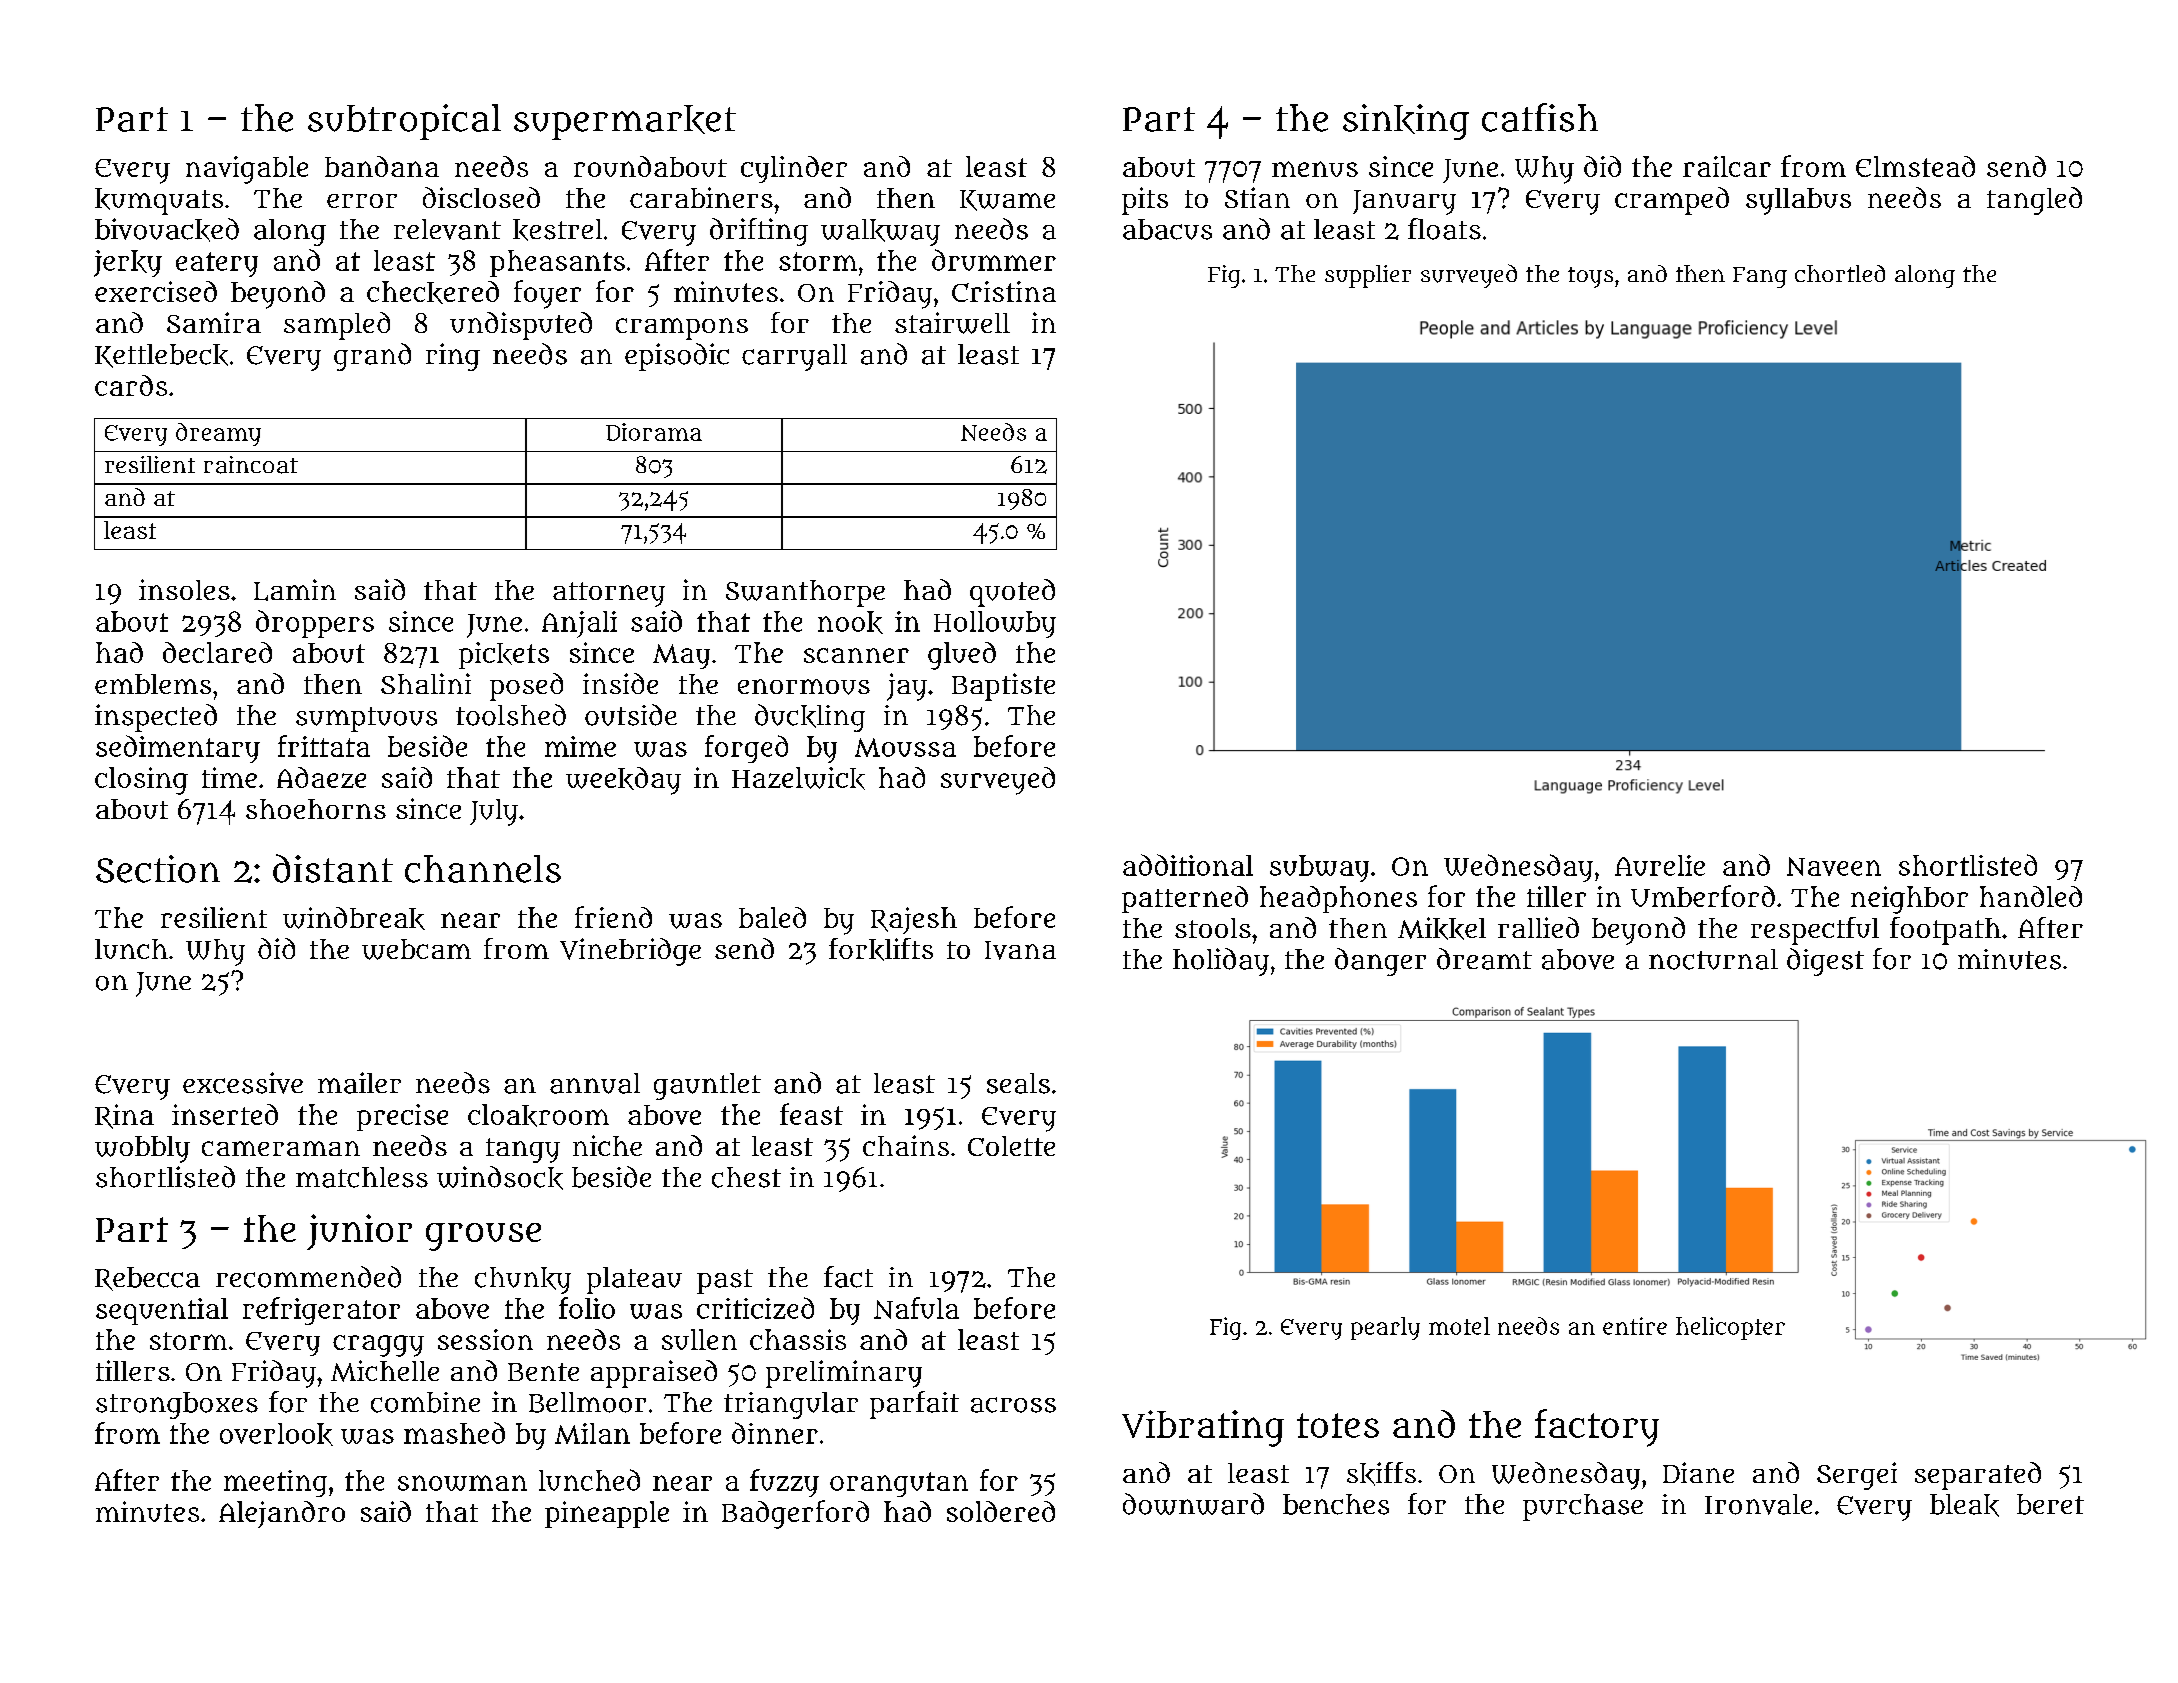 This screenshot has width=2178, height=1683. Describe the element at coordinates (1834, 866) in the screenshot. I see `Naveen` at that location.
